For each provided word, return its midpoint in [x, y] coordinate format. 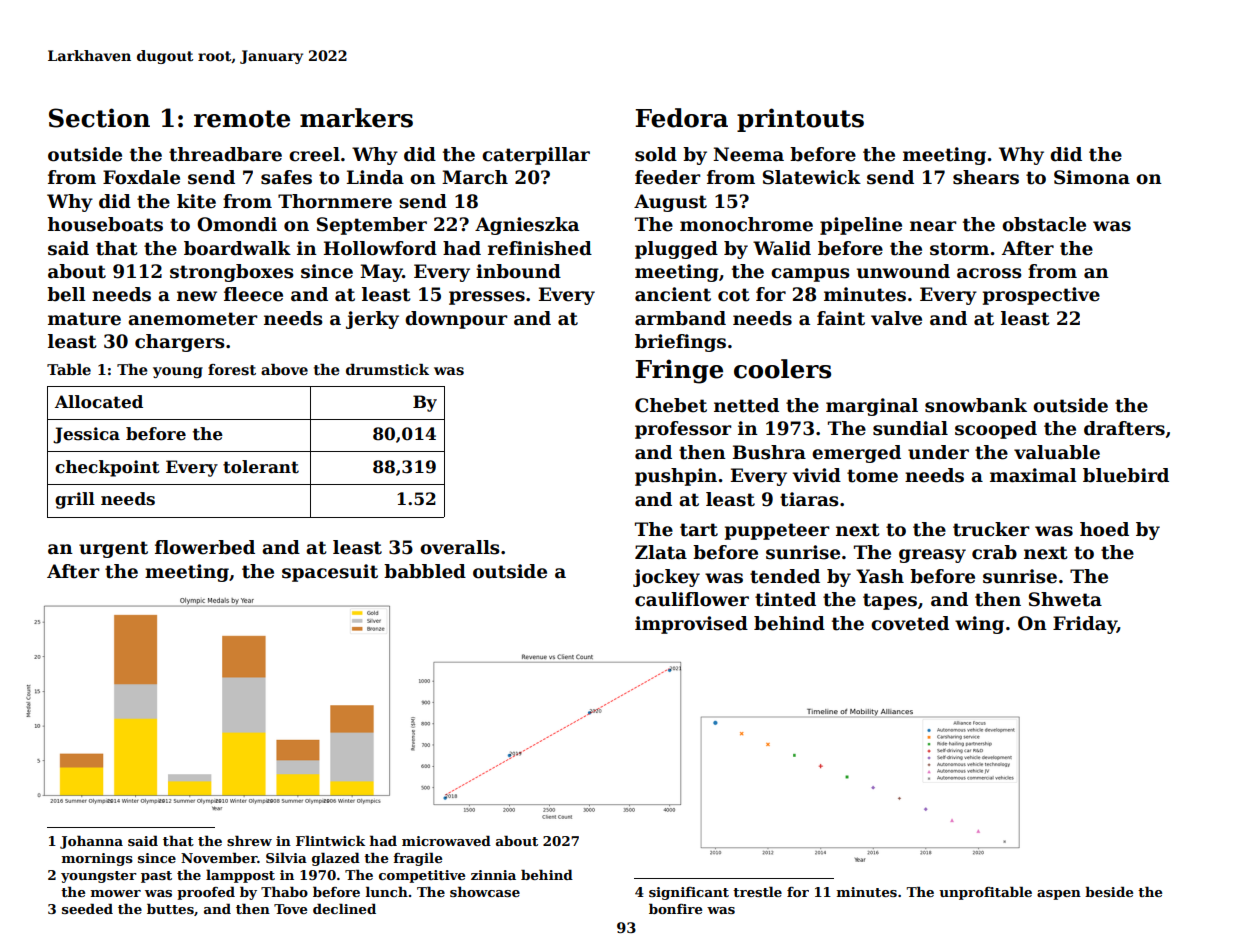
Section [99, 118]
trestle [757, 891]
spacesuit [330, 573]
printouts [800, 120]
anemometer [193, 319]
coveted [910, 623]
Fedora [681, 118]
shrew [249, 840]
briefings [680, 343]
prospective [1041, 296]
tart [699, 530]
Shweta [1065, 599]
